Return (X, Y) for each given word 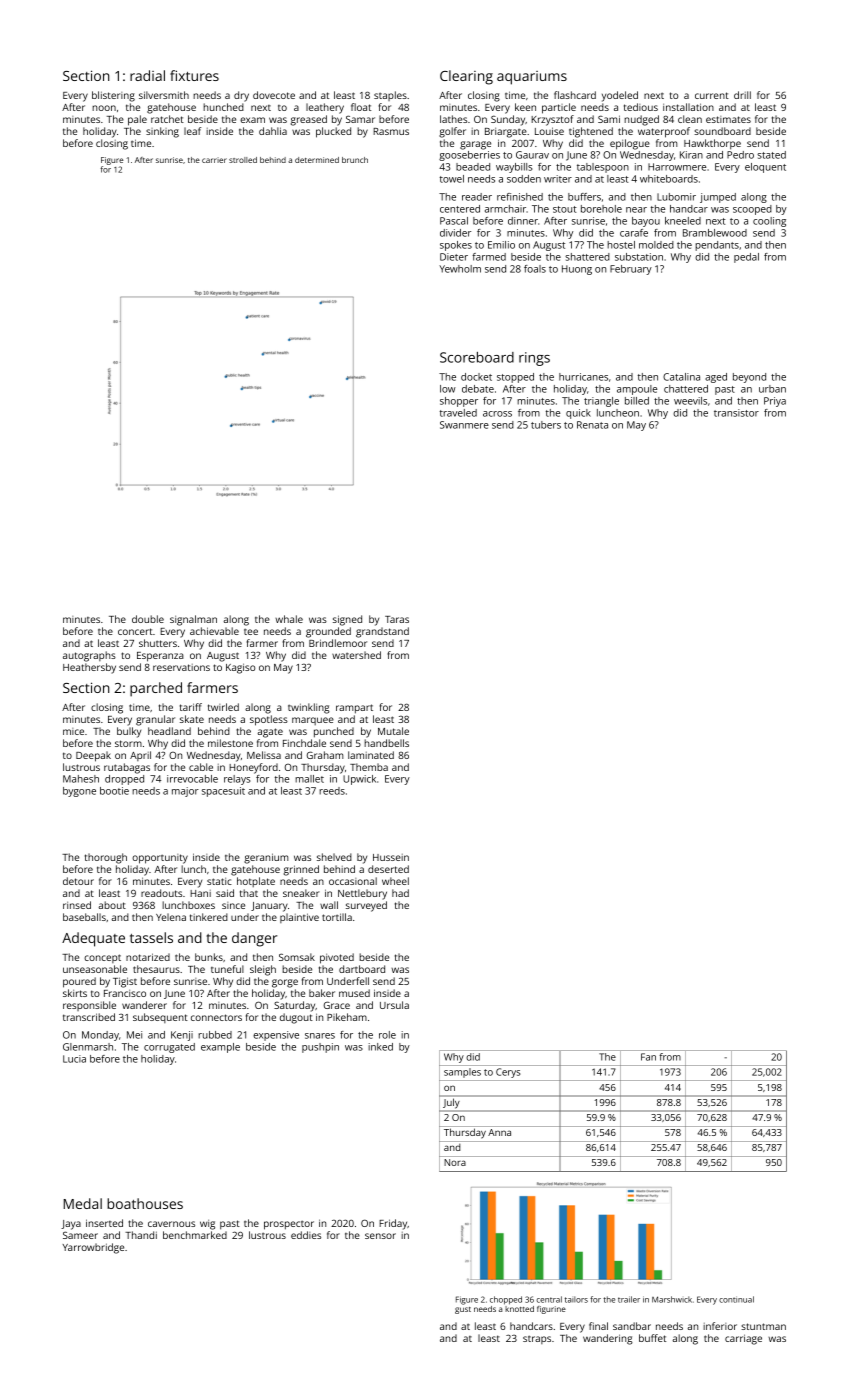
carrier (214, 160)
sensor (380, 1236)
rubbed (215, 1035)
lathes (453, 119)
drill (742, 95)
